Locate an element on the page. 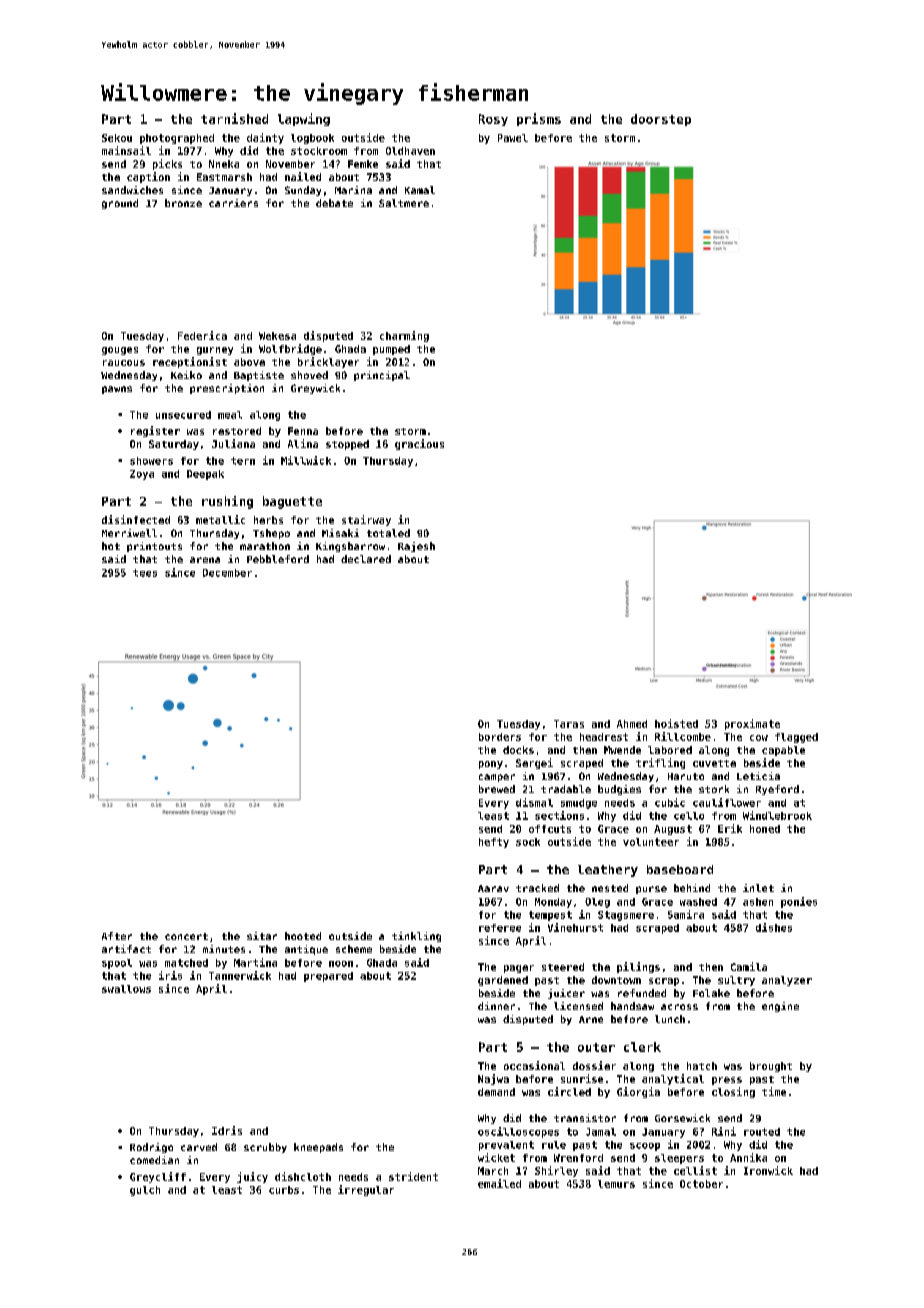 Image resolution: width=924 pixels, height=1308 pixels. lapwing is located at coordinates (304, 119).
